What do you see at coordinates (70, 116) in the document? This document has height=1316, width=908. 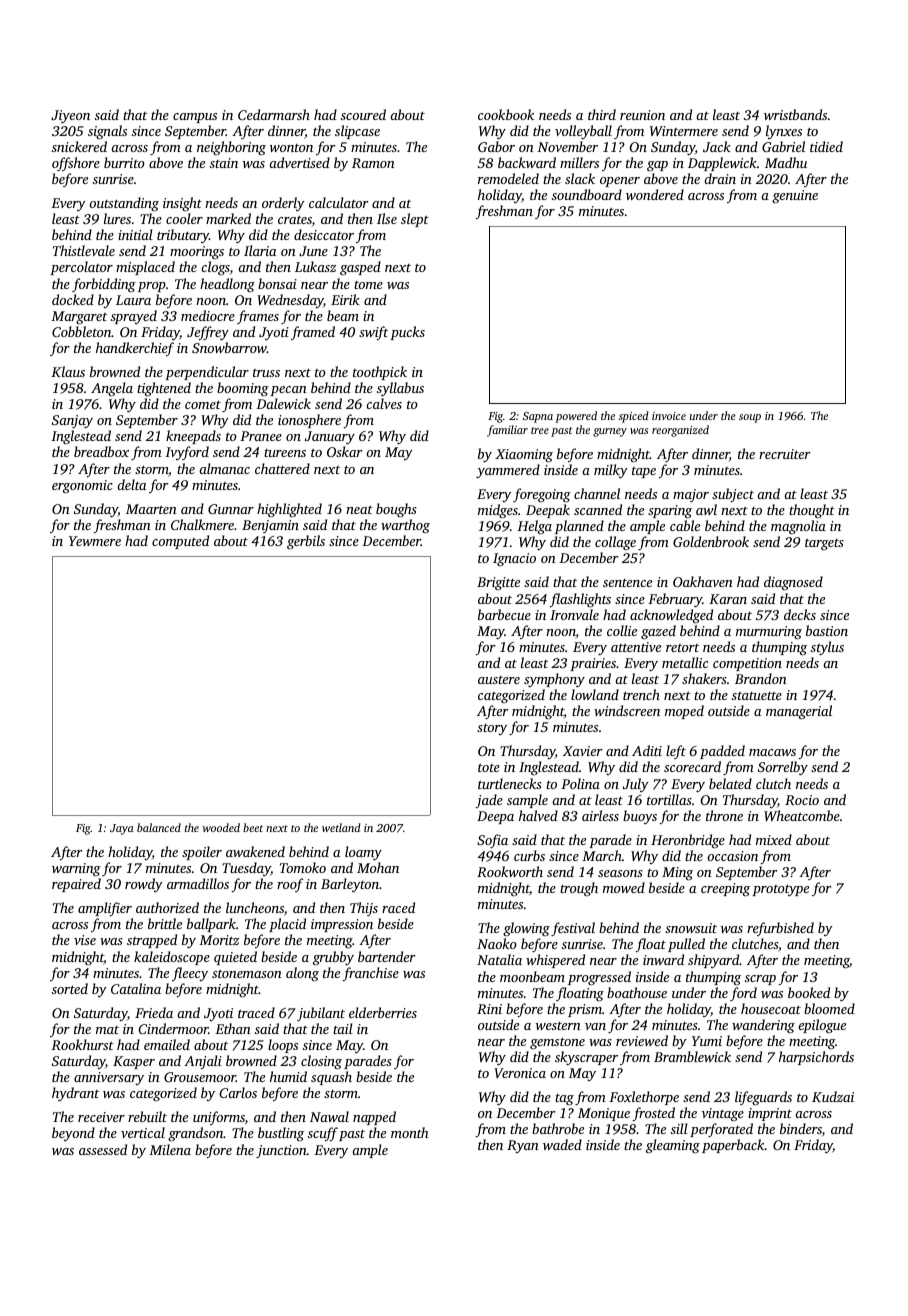 I see `Jiyeon` at bounding box center [70, 116].
